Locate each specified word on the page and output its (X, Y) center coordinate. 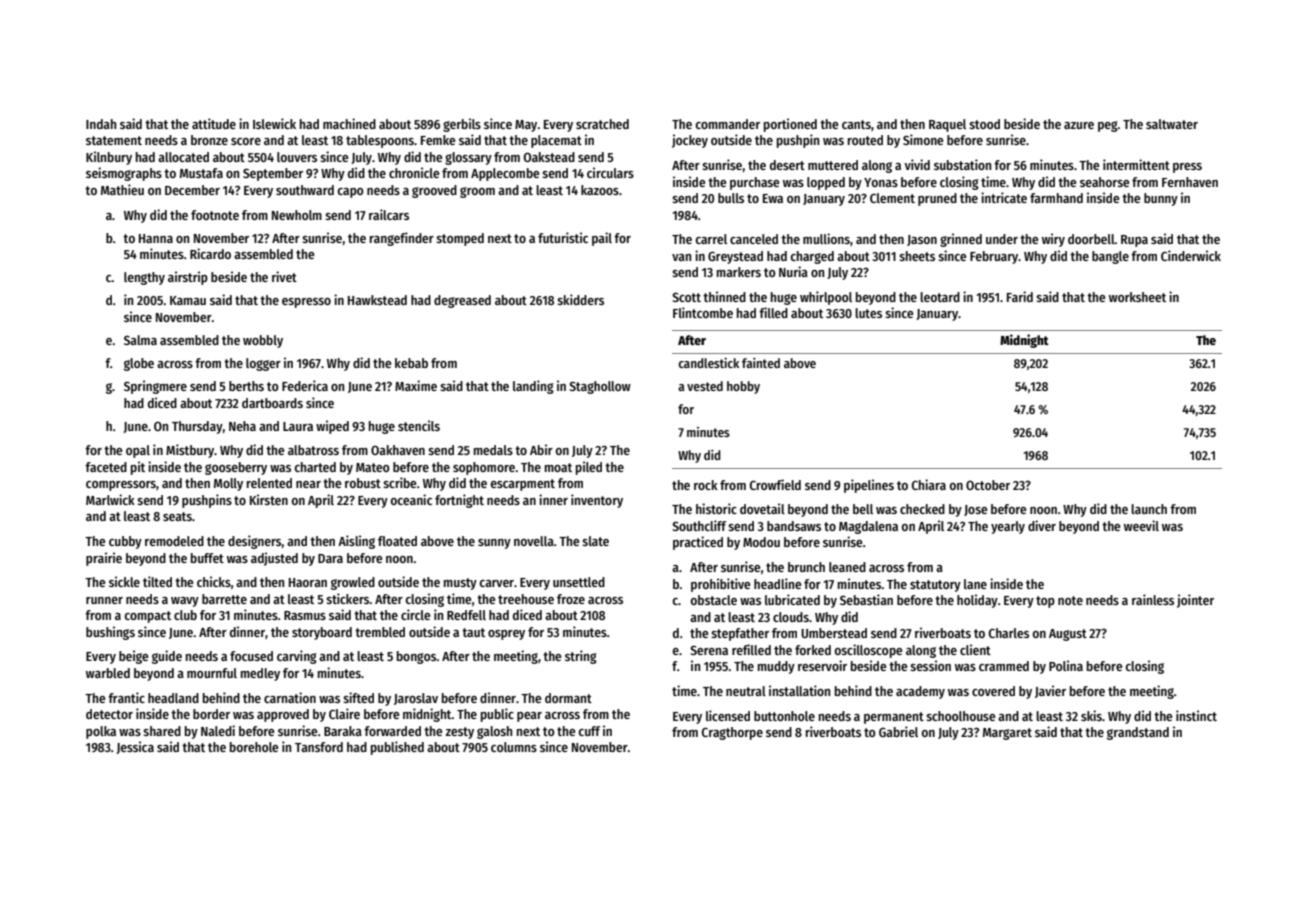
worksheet (1137, 297)
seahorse (1104, 182)
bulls (731, 198)
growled (353, 583)
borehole (254, 747)
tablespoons (380, 141)
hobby (743, 387)
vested (705, 386)
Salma (140, 340)
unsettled (579, 582)
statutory (935, 586)
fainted (761, 363)
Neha (242, 426)
